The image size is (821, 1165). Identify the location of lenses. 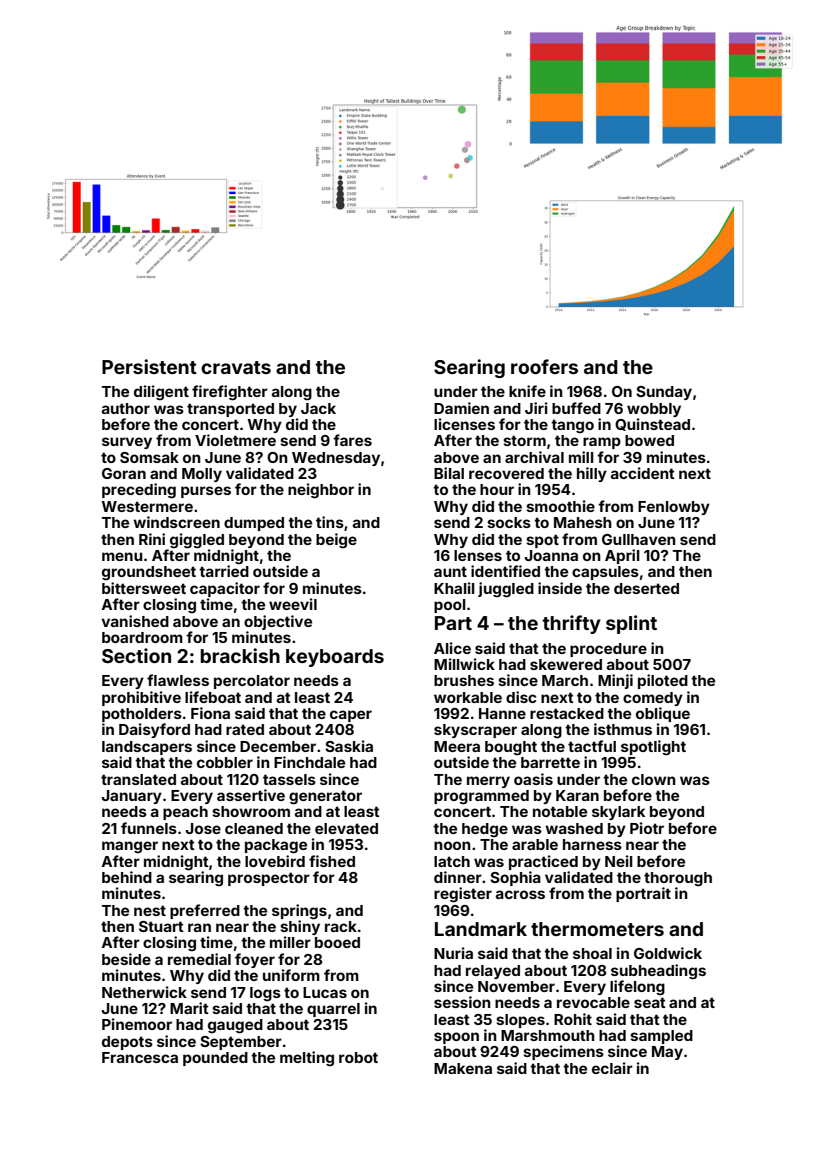
(478, 555).
